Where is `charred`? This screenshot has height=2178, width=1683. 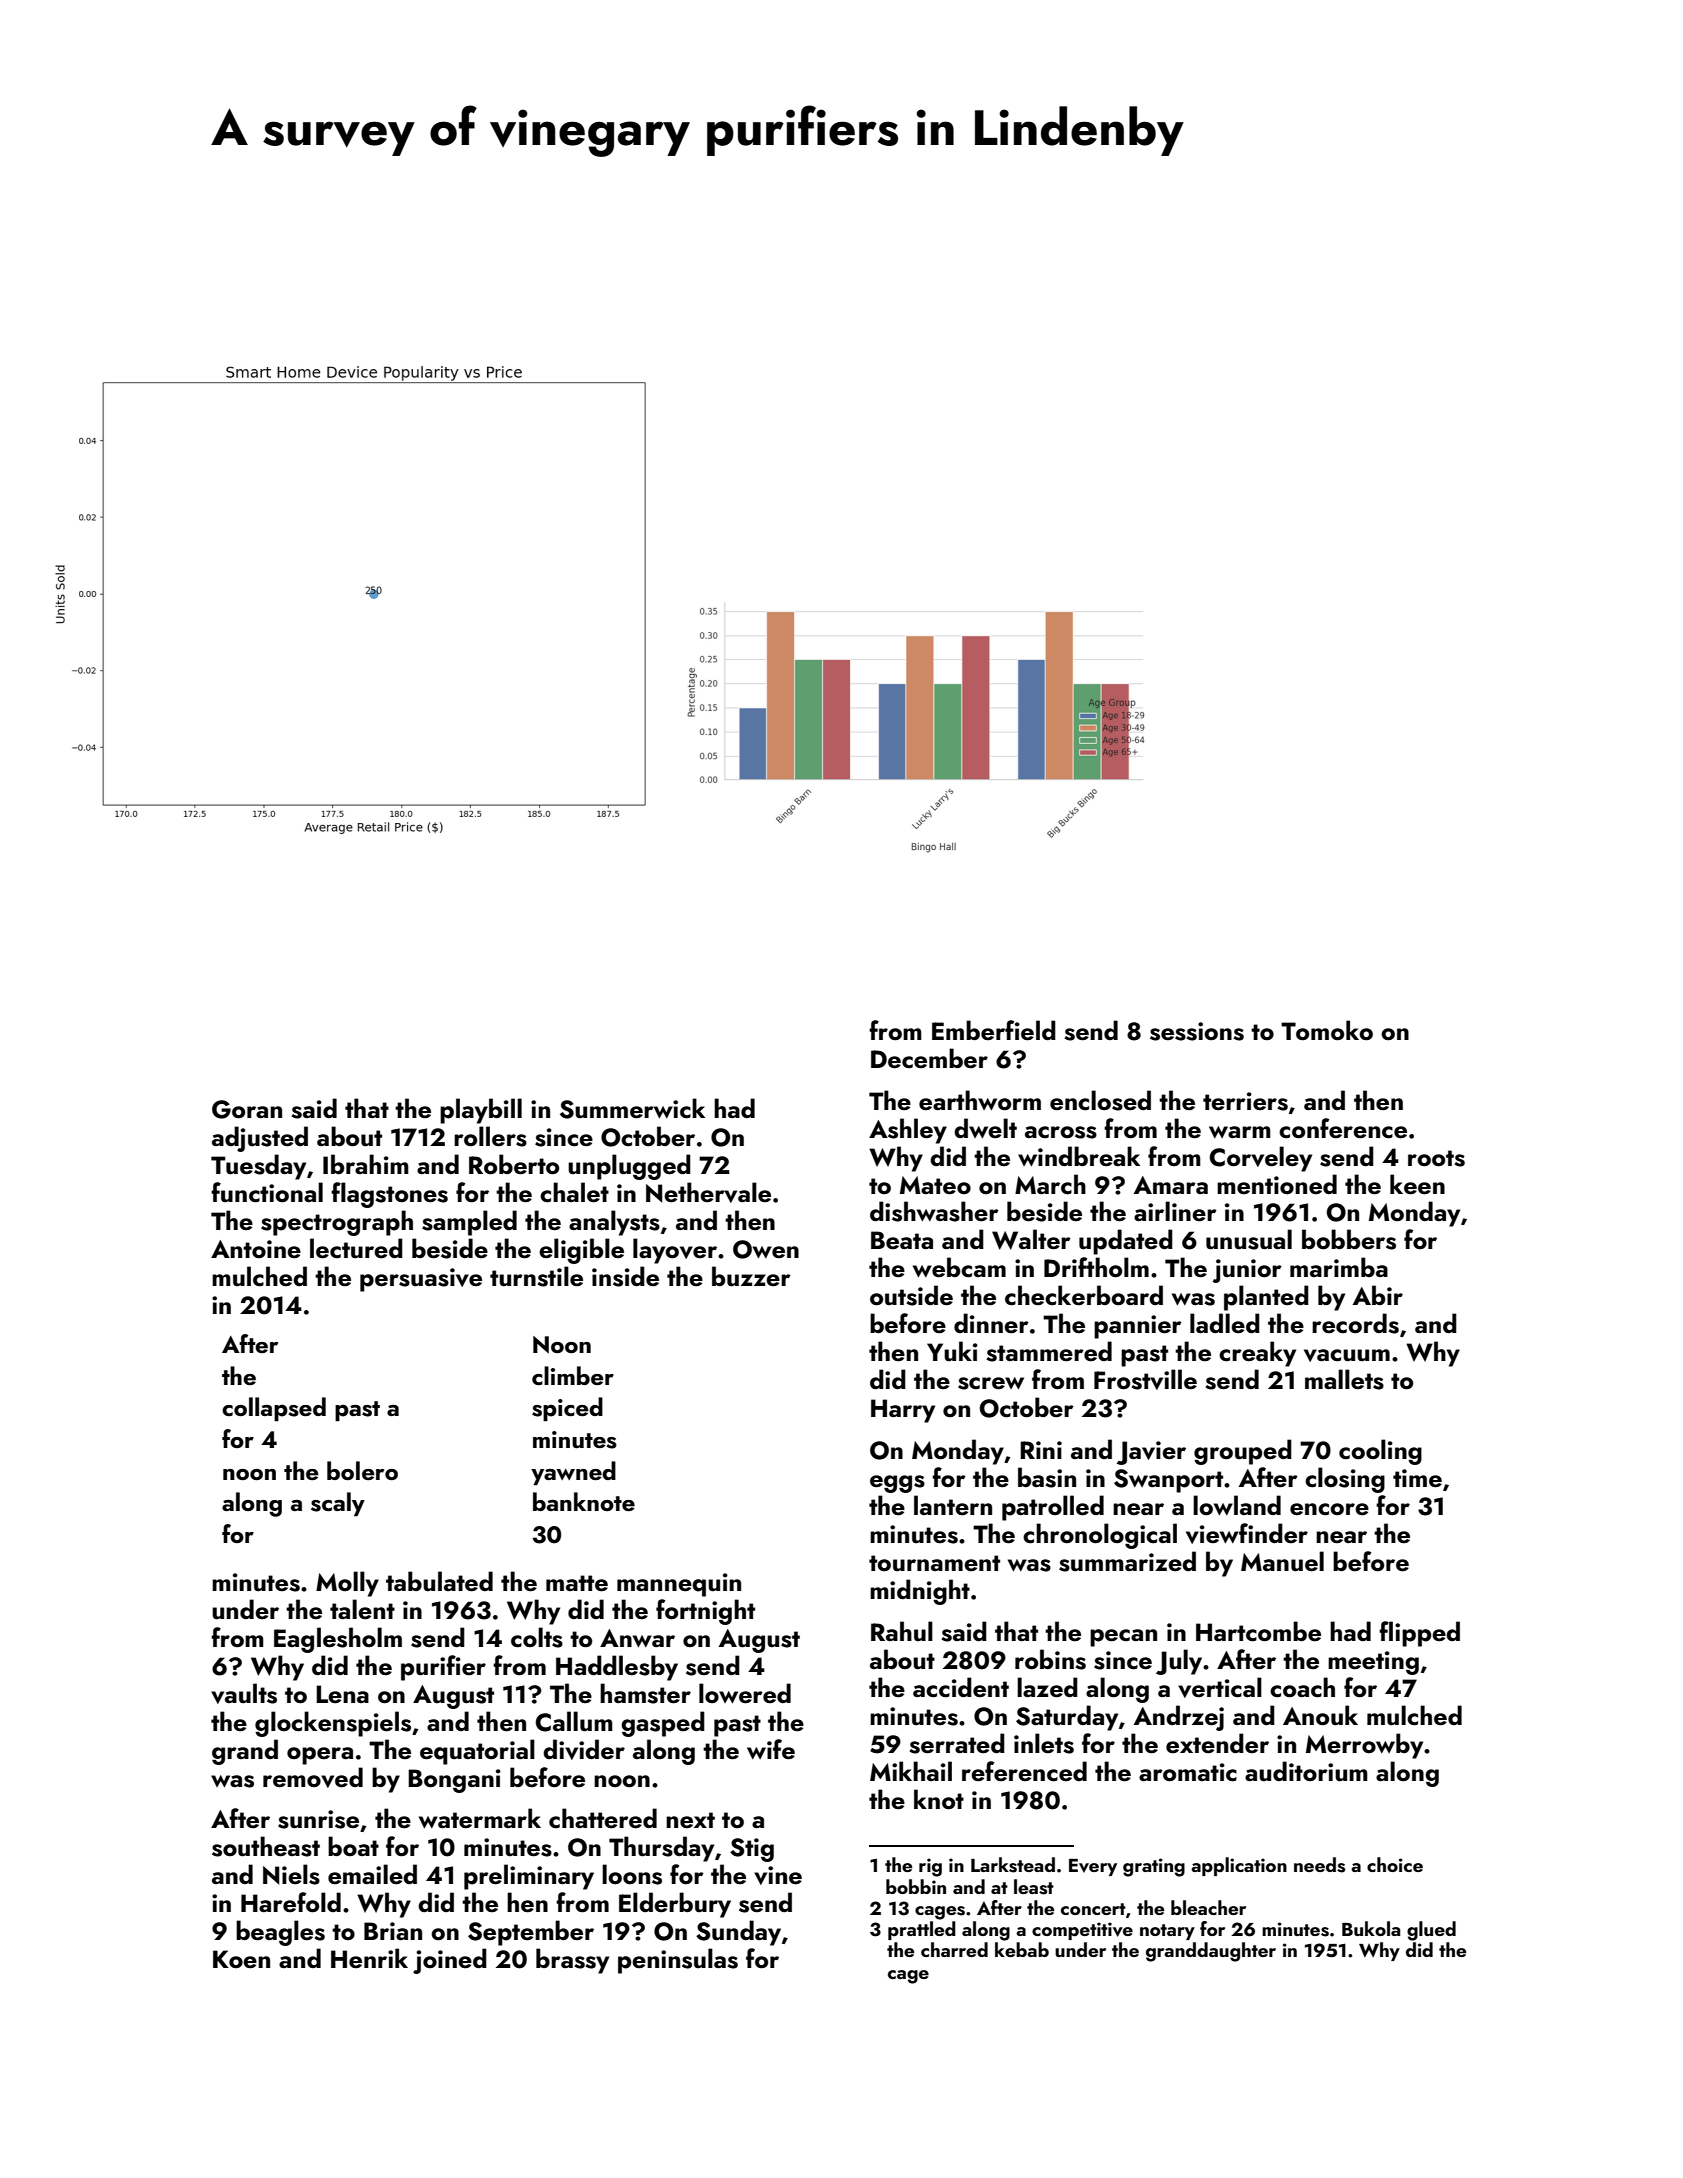 charred is located at coordinates (954, 1949).
